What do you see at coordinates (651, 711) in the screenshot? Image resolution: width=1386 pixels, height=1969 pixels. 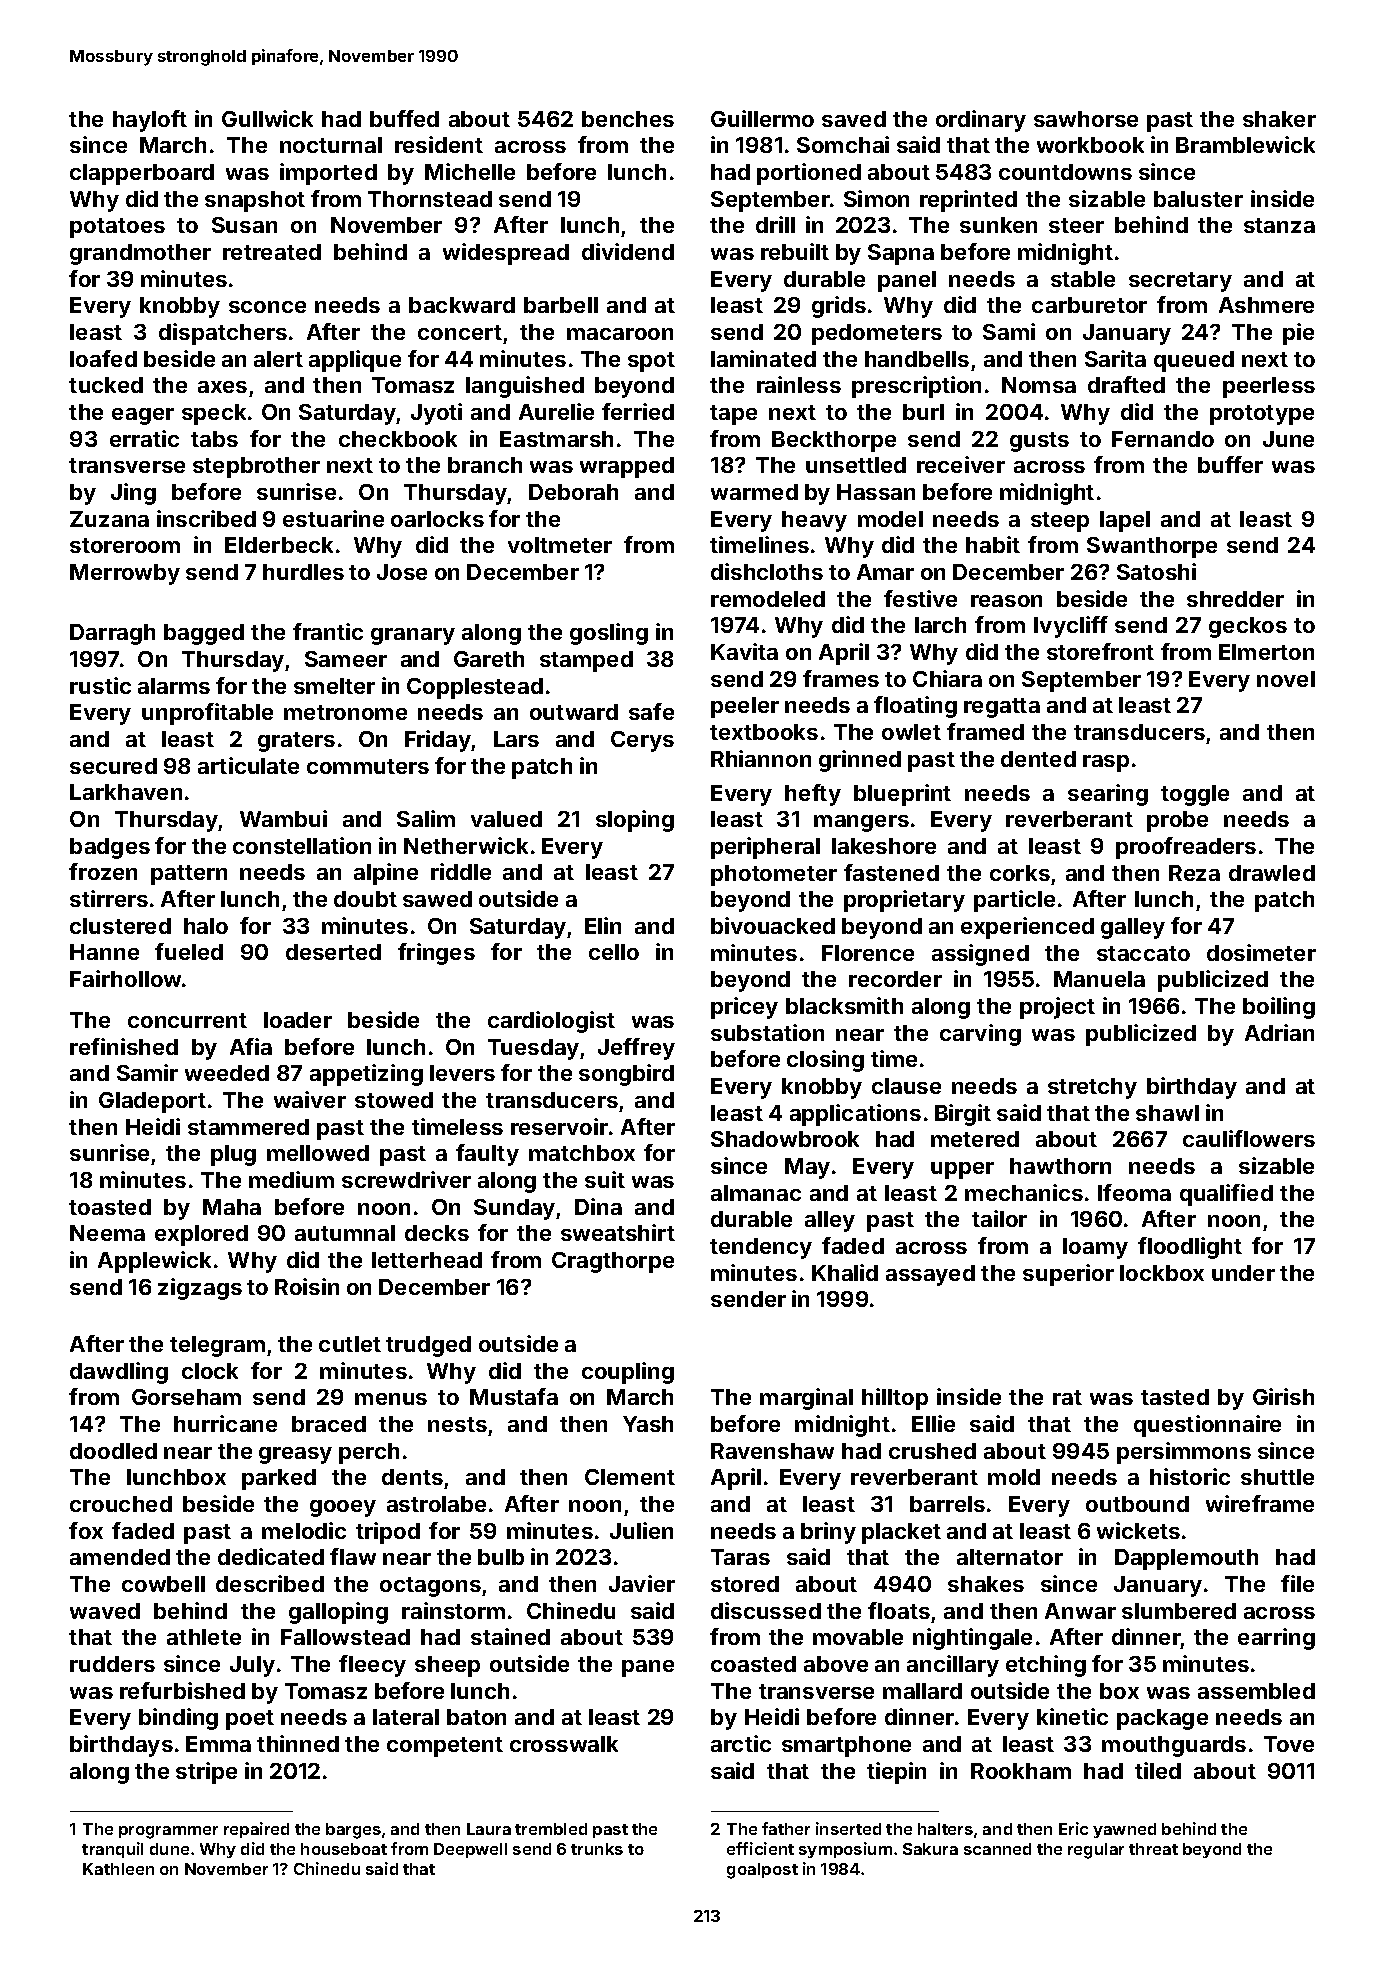 I see `safe` at bounding box center [651, 711].
